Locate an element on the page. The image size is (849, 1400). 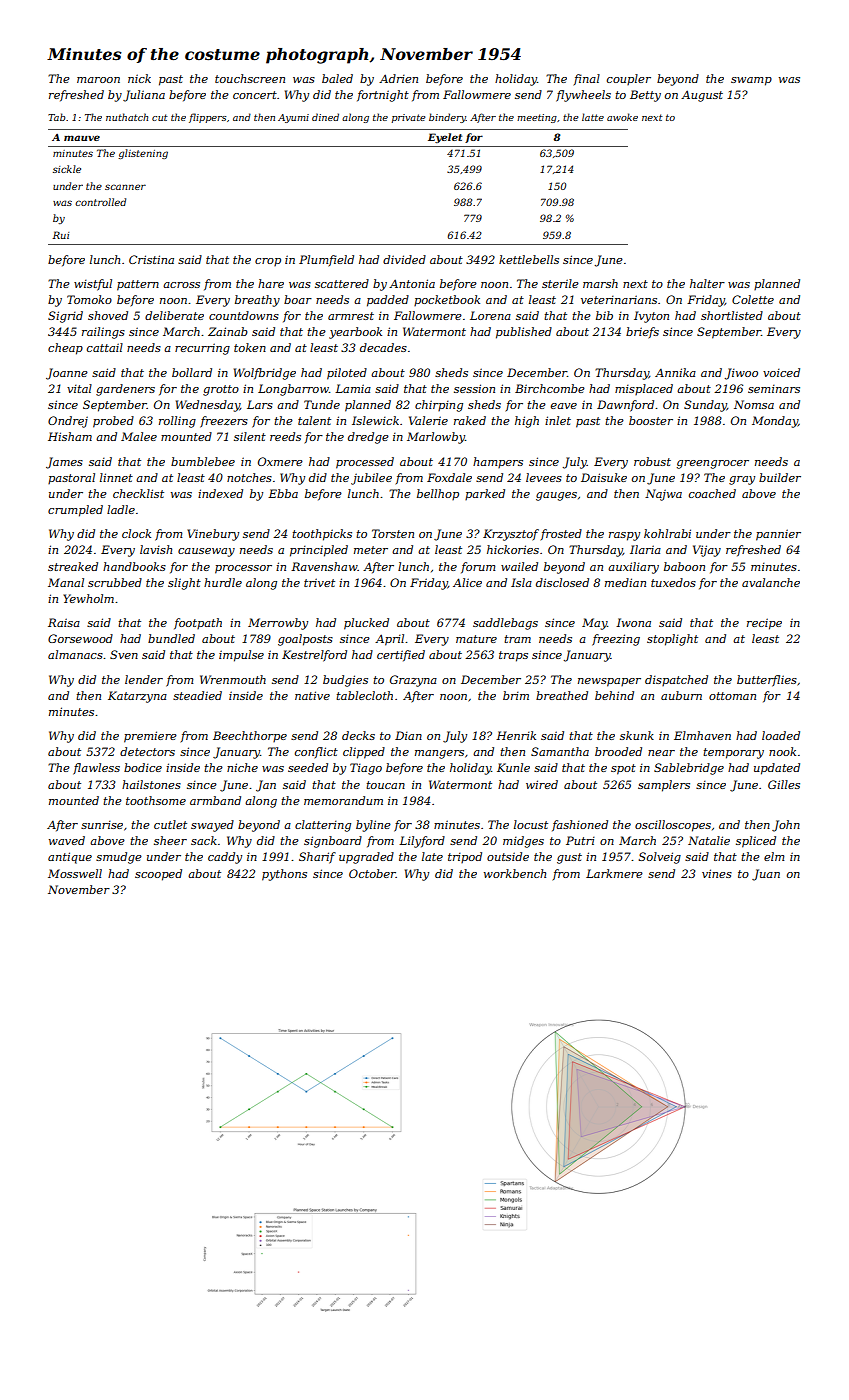
baled is located at coordinates (337, 78).
